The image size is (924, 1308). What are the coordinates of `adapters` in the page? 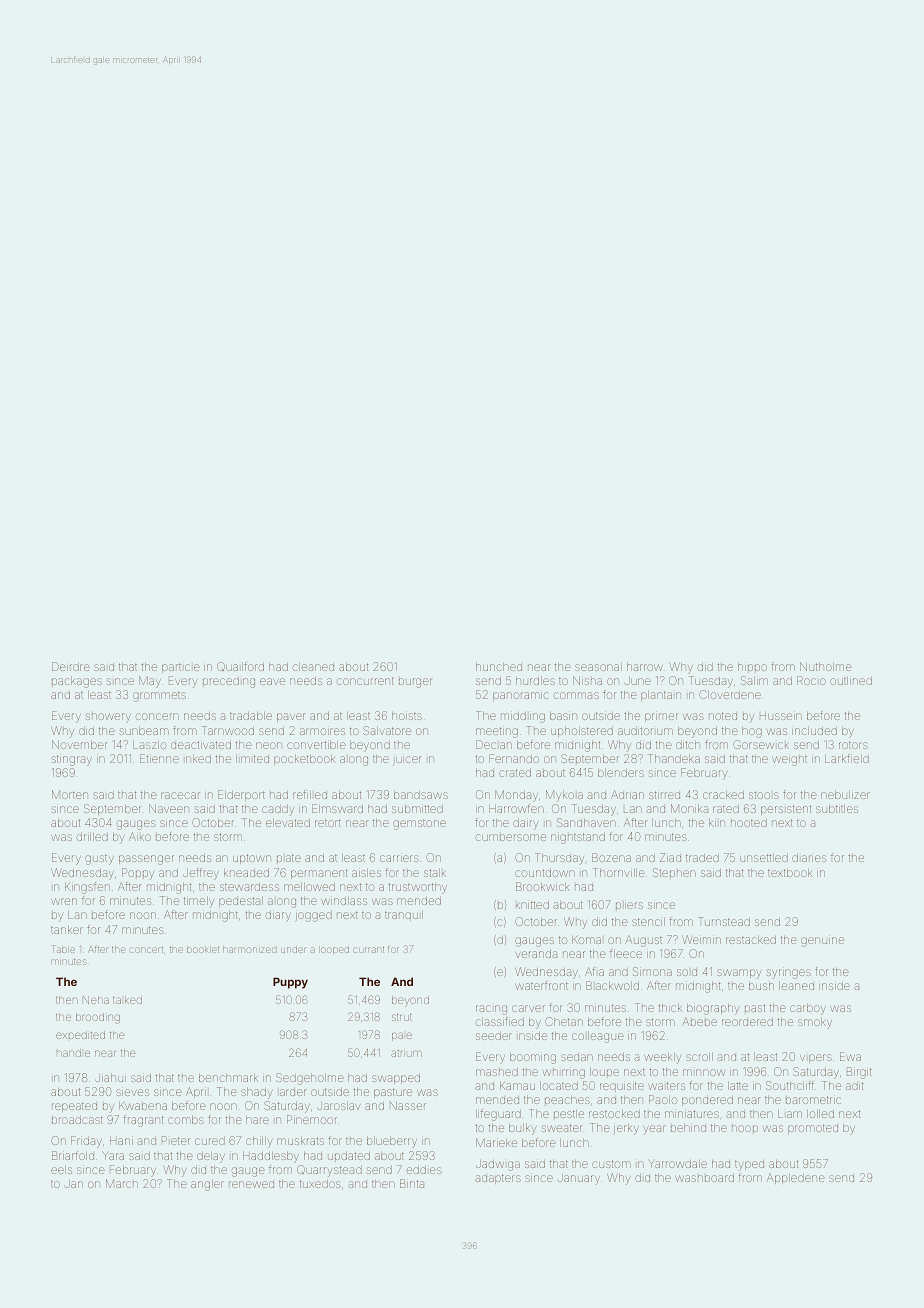 It's located at (498, 1179).
